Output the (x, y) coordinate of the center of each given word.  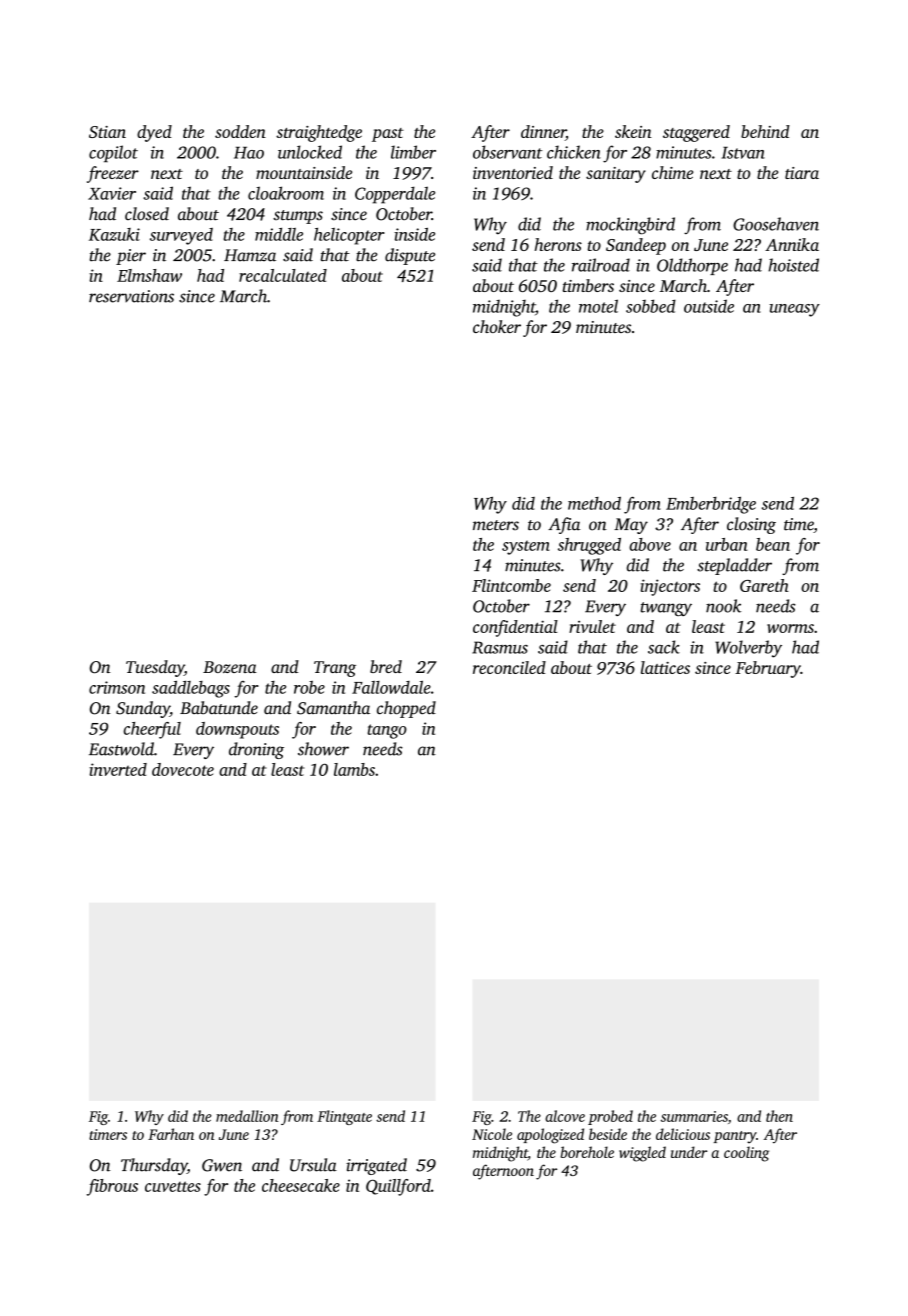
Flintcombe (511, 585)
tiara (802, 173)
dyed (154, 133)
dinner (543, 133)
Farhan (171, 1134)
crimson (117, 687)
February (768, 669)
